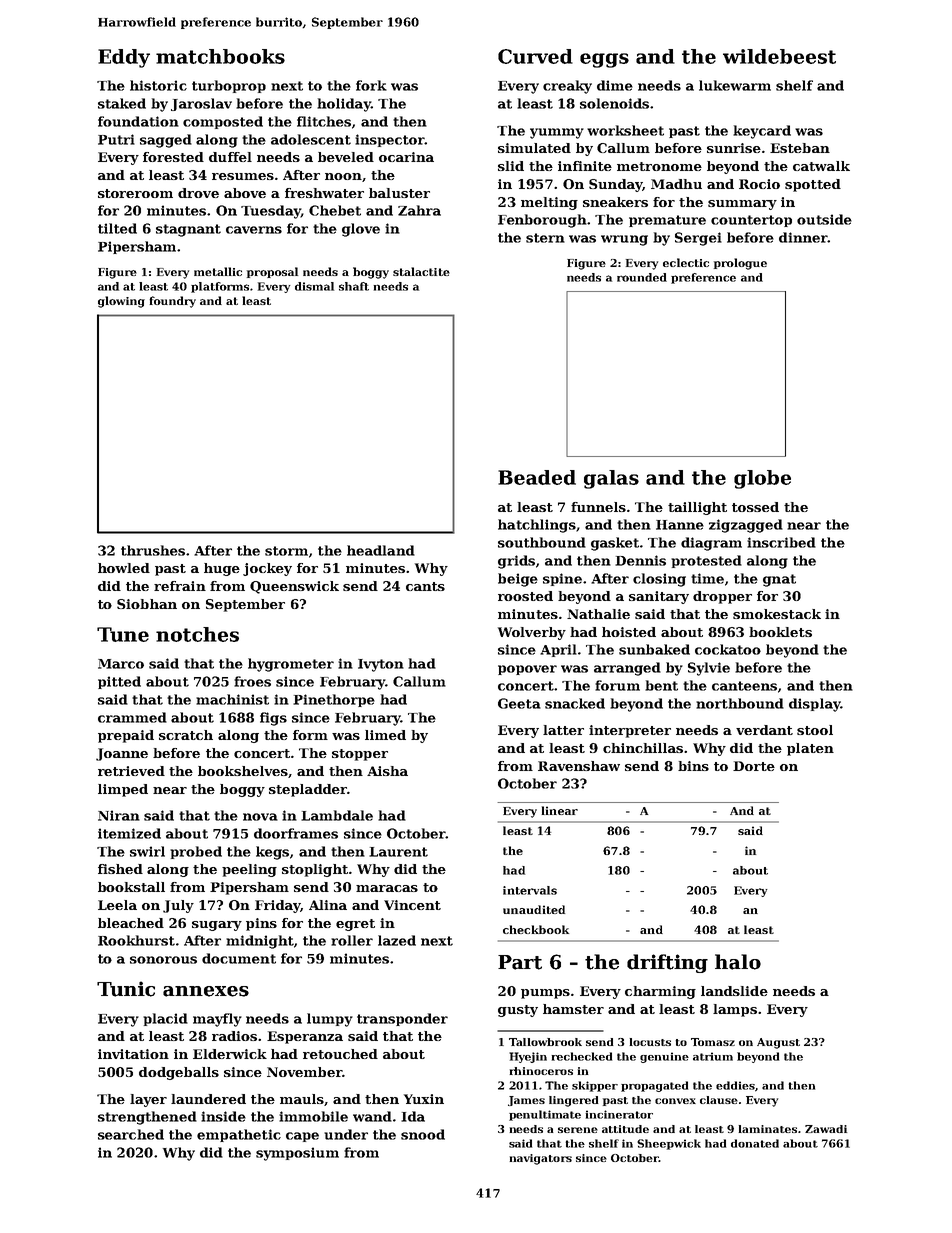 The width and height of the screenshot is (952, 1233). I want to click on creaky, so click(567, 87).
